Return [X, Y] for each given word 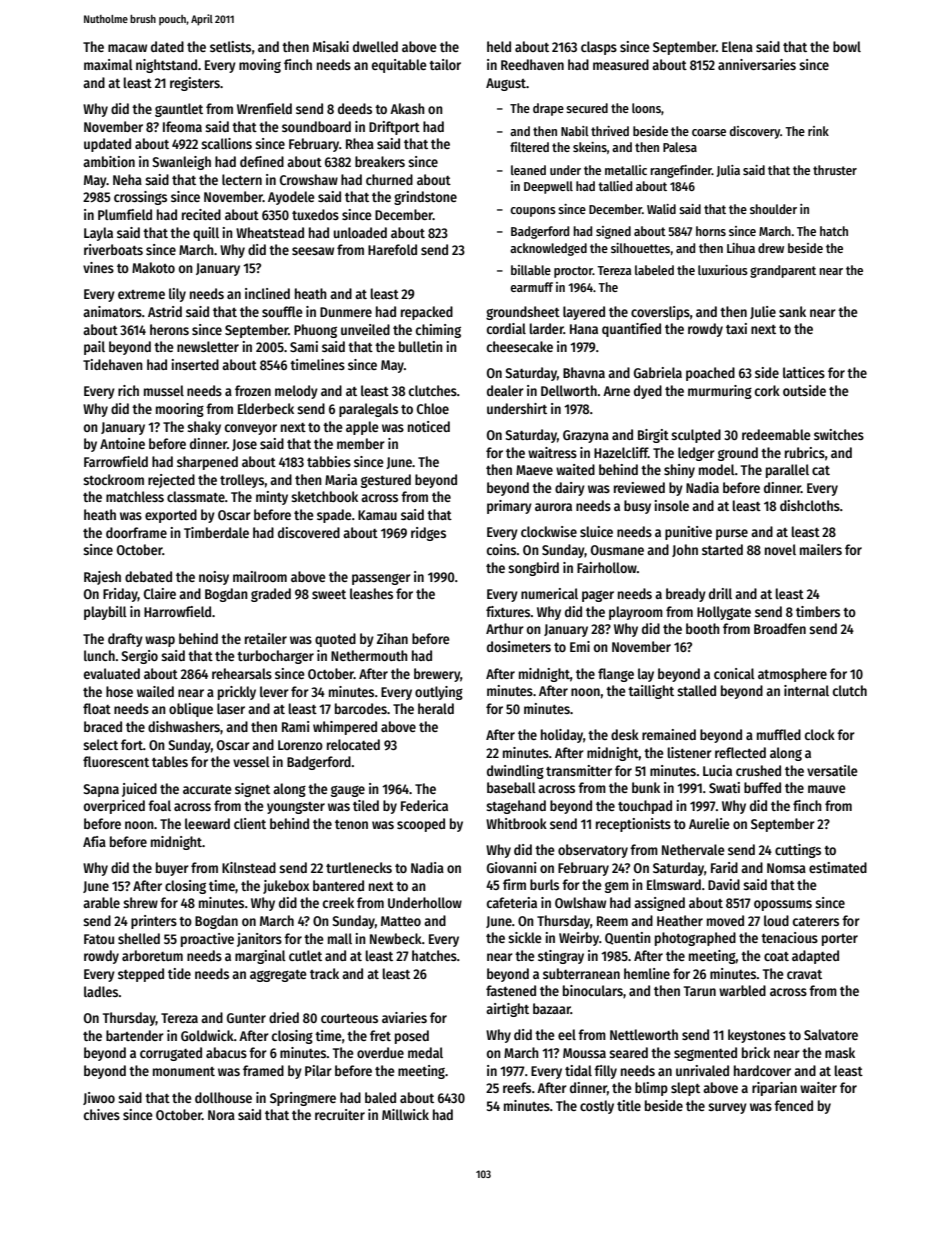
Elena [737, 46]
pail [94, 348]
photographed [695, 939]
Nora [221, 1115]
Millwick [405, 1114]
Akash [407, 108]
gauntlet [179, 110]
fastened [511, 990]
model [717, 469]
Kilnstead [249, 867]
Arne [616, 391]
